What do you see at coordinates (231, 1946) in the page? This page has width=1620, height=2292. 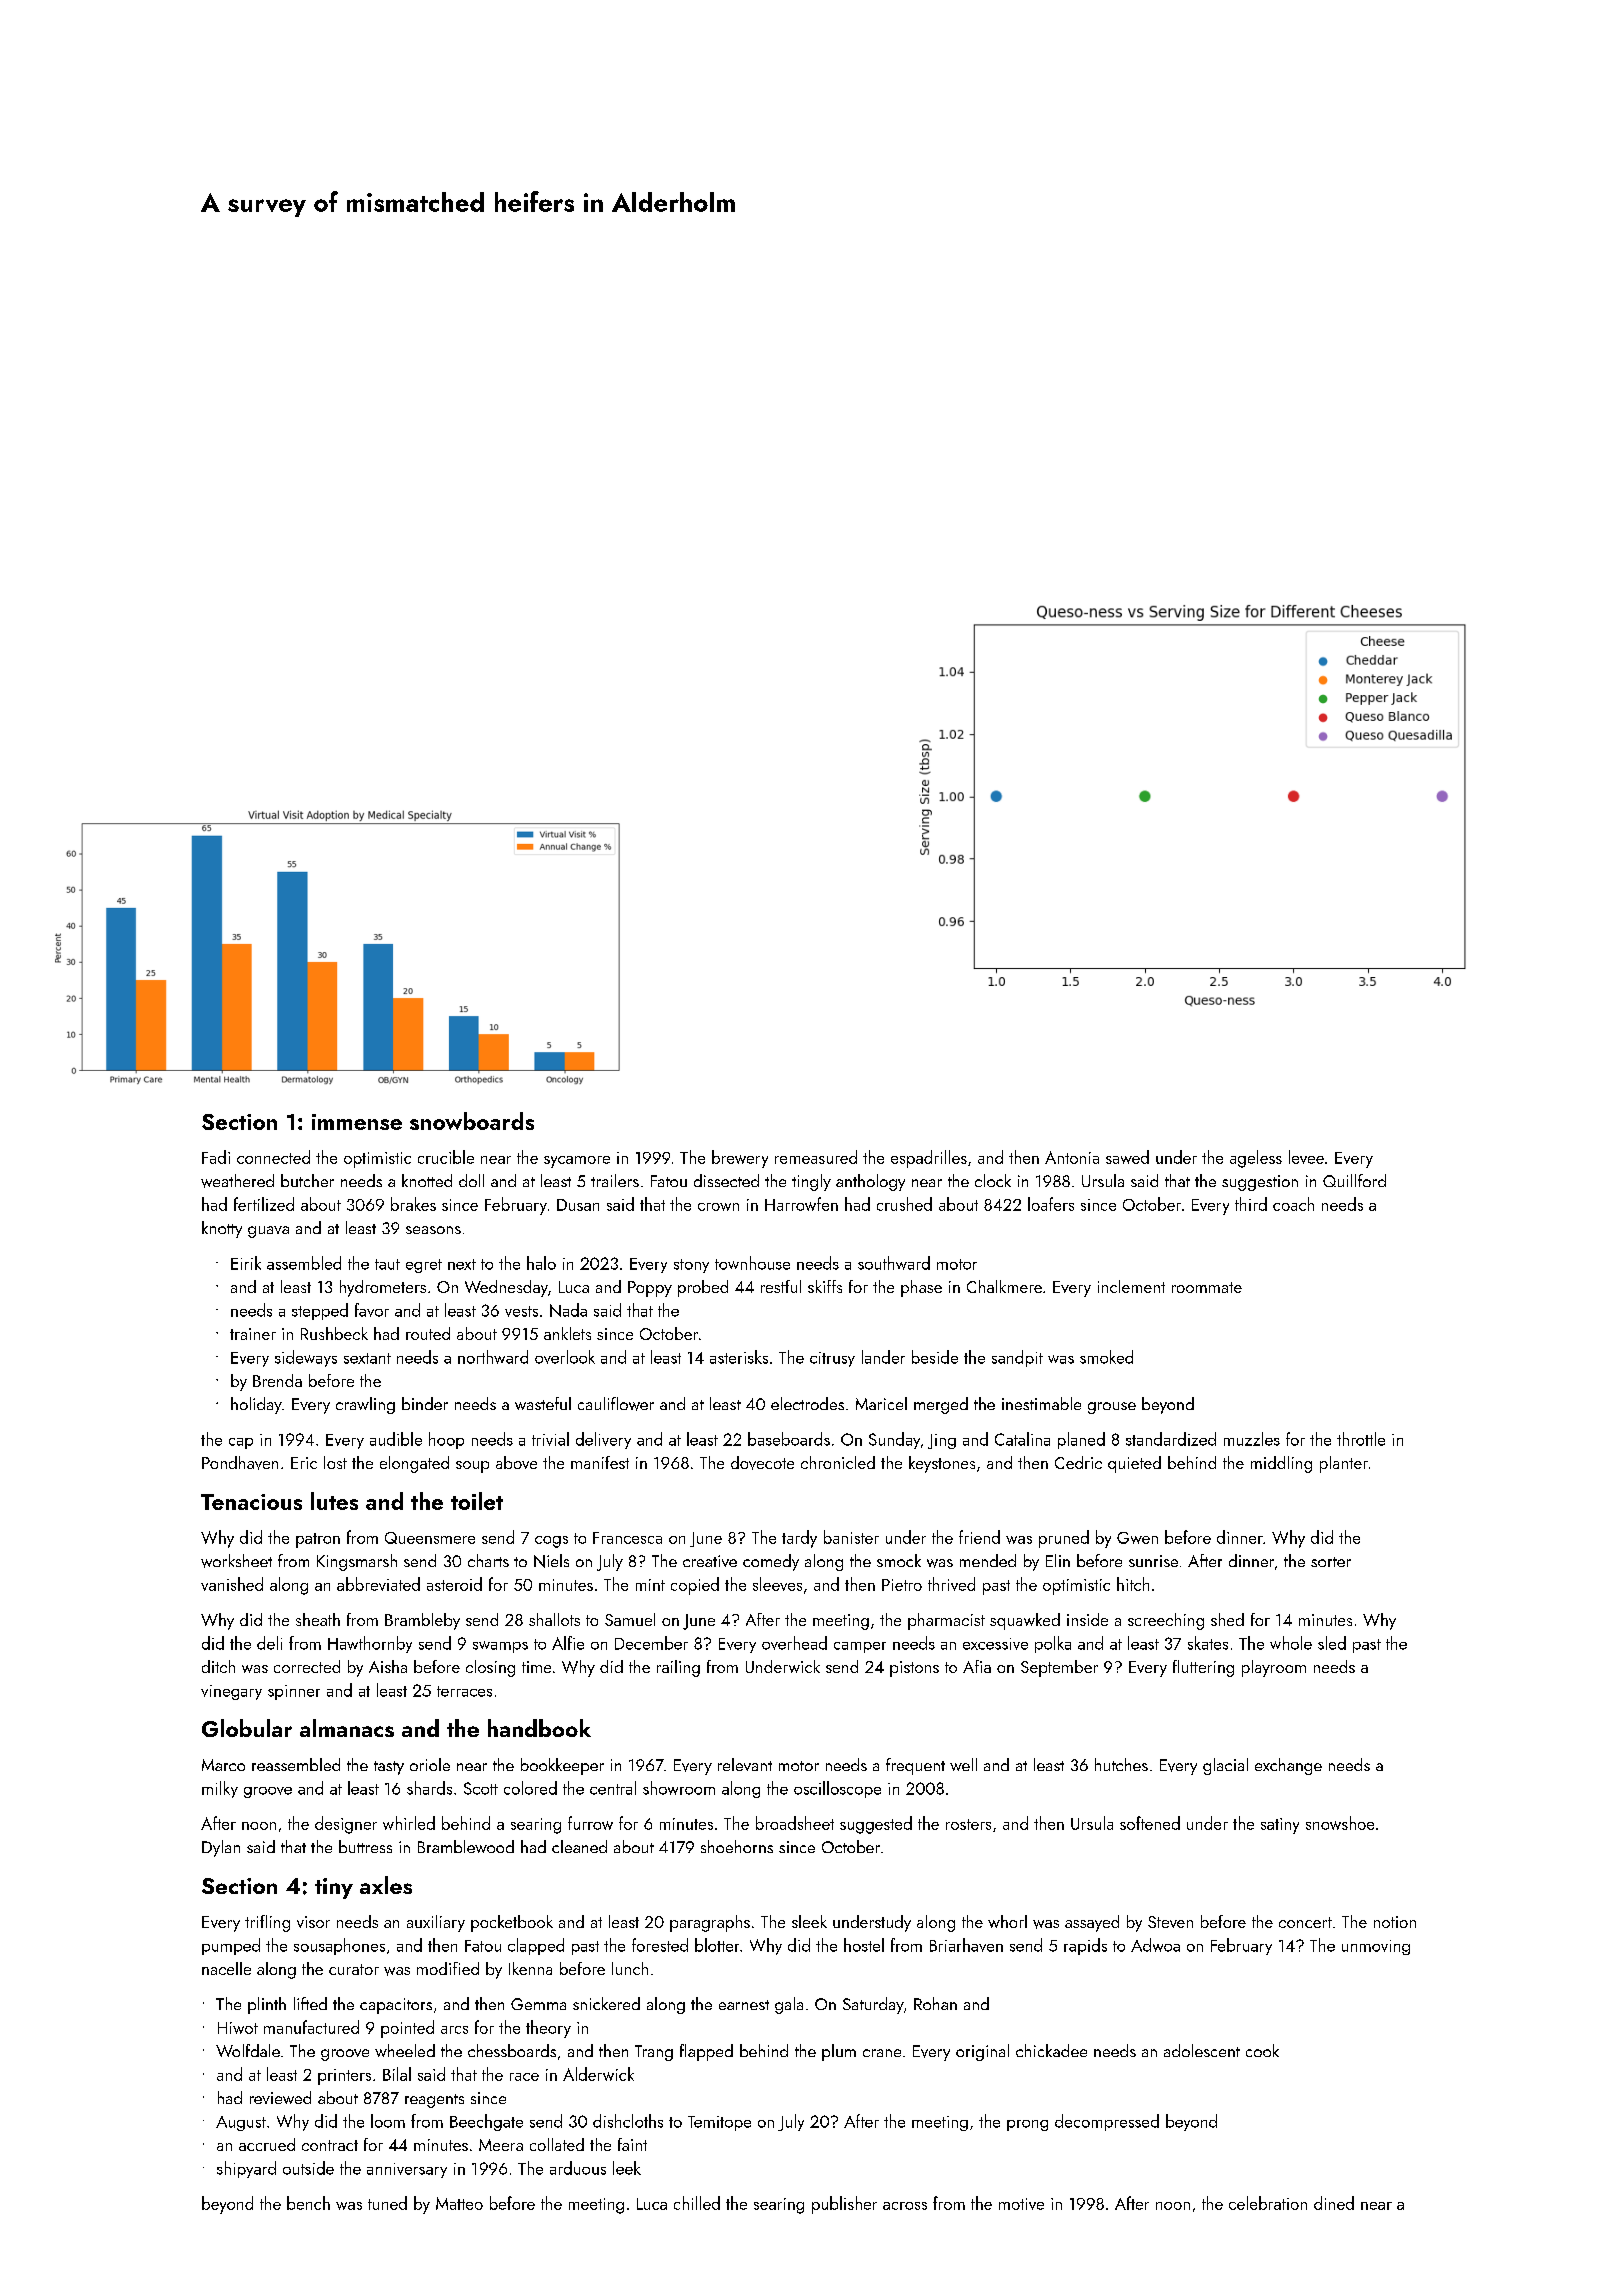 I see `pumped` at bounding box center [231, 1946].
